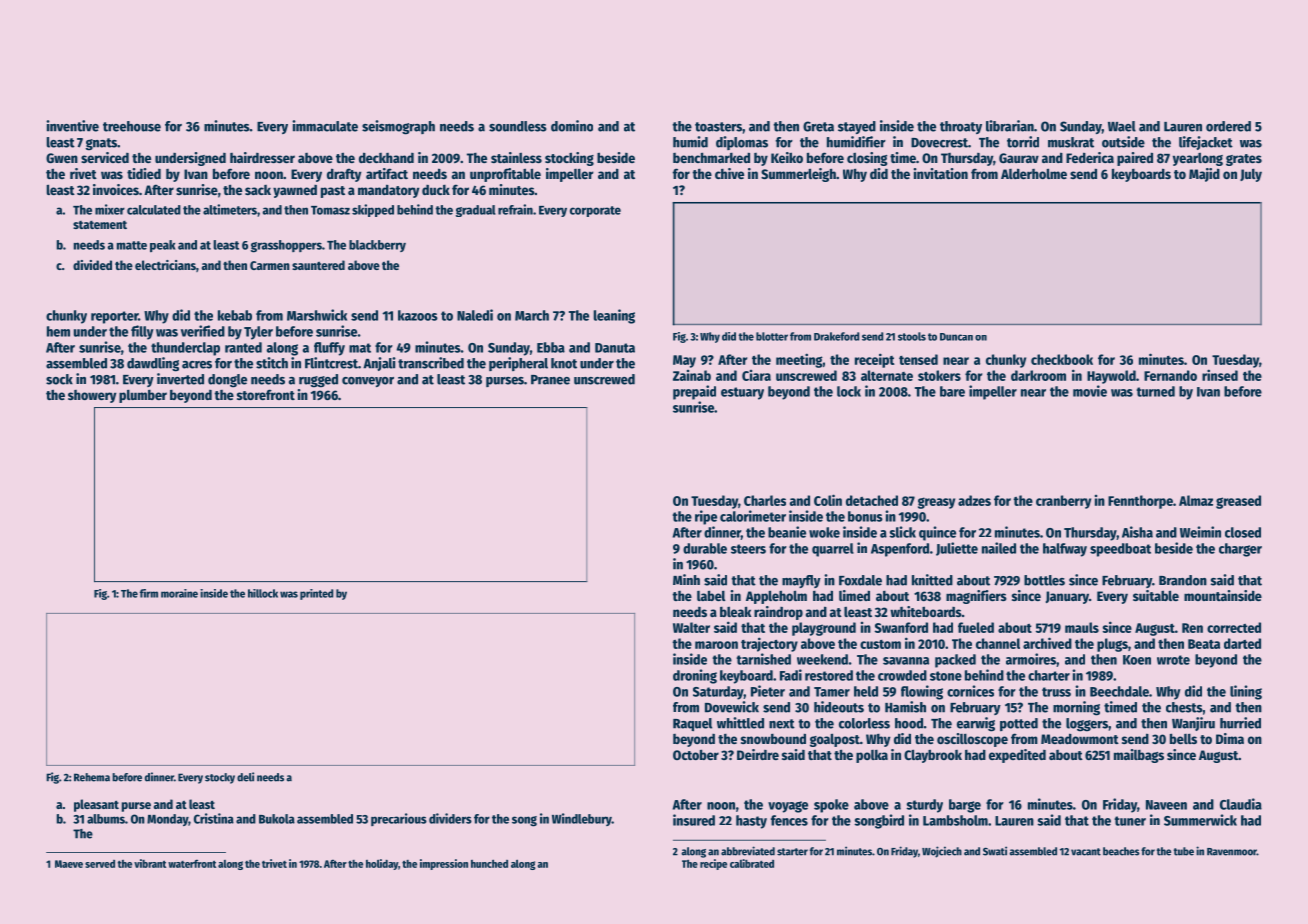 This image has height=924, width=1308. I want to click on treehouse, so click(132, 126).
